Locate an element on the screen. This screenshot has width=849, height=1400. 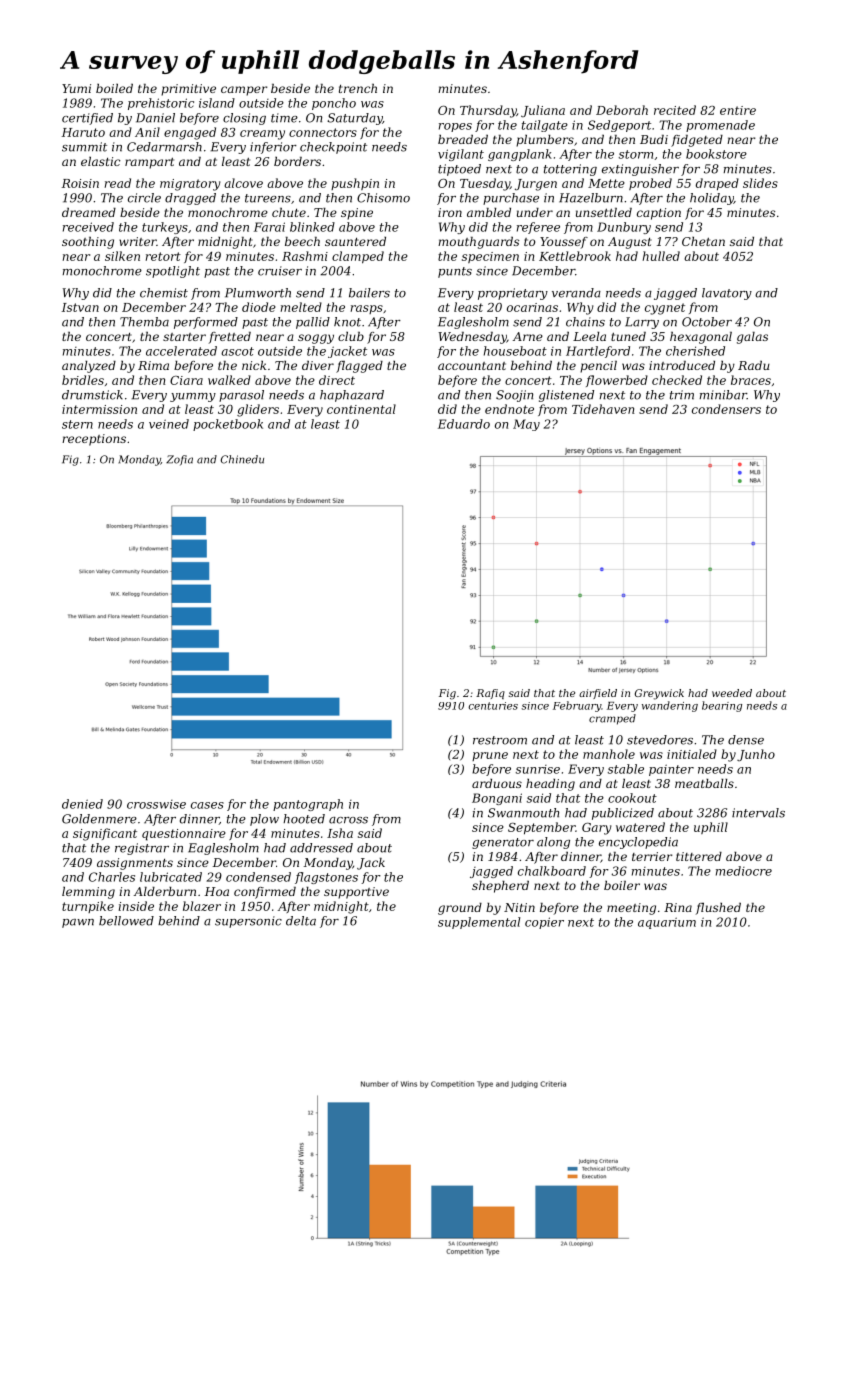
Chetan is located at coordinates (703, 241).
